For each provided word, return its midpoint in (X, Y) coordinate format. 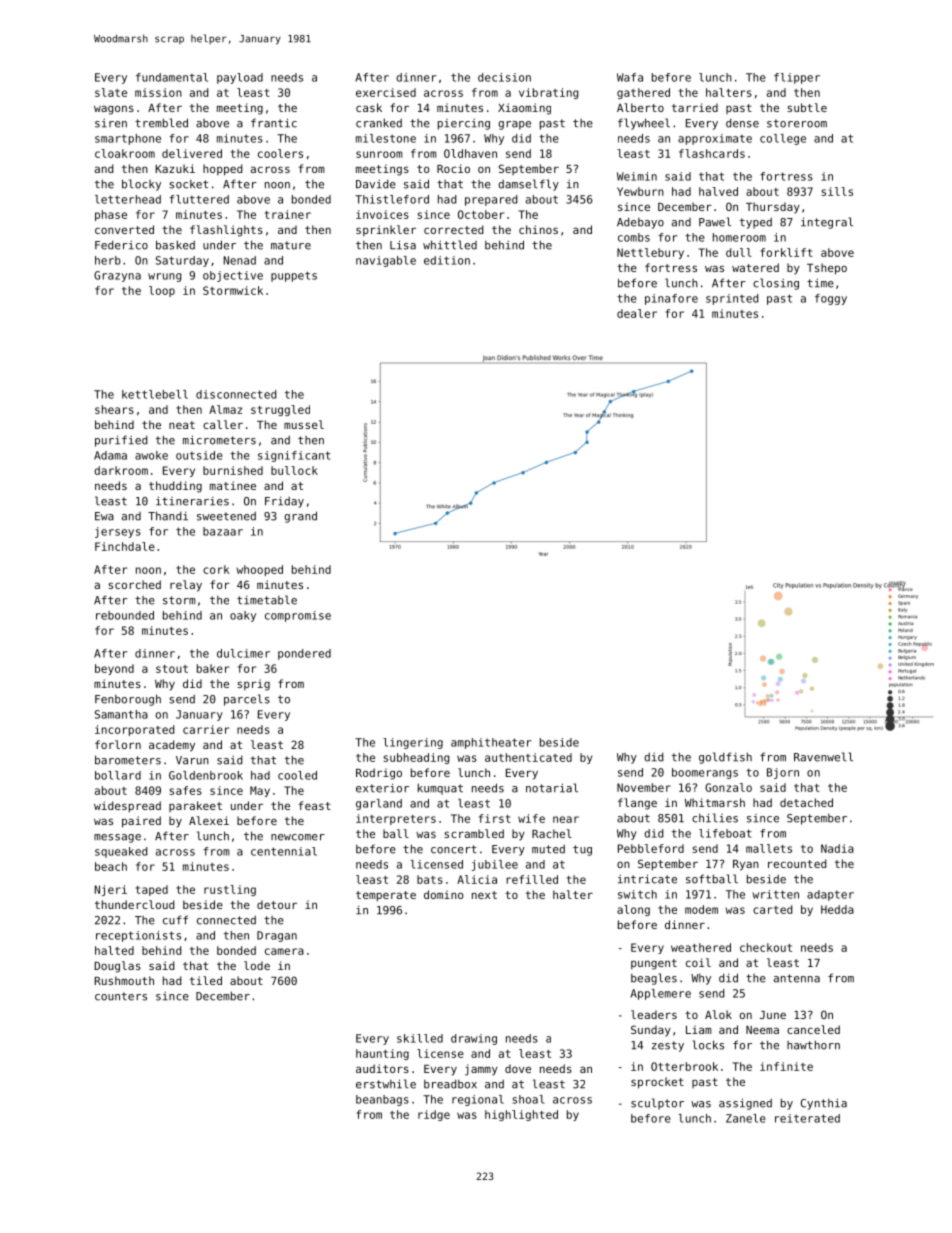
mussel (304, 424)
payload (240, 78)
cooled (297, 775)
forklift (786, 252)
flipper (797, 78)
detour (277, 904)
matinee (233, 485)
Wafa (630, 77)
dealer (637, 313)
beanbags (382, 1100)
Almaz (225, 409)
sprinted (732, 299)
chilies (715, 818)
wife (531, 818)
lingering (413, 743)
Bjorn (783, 773)
